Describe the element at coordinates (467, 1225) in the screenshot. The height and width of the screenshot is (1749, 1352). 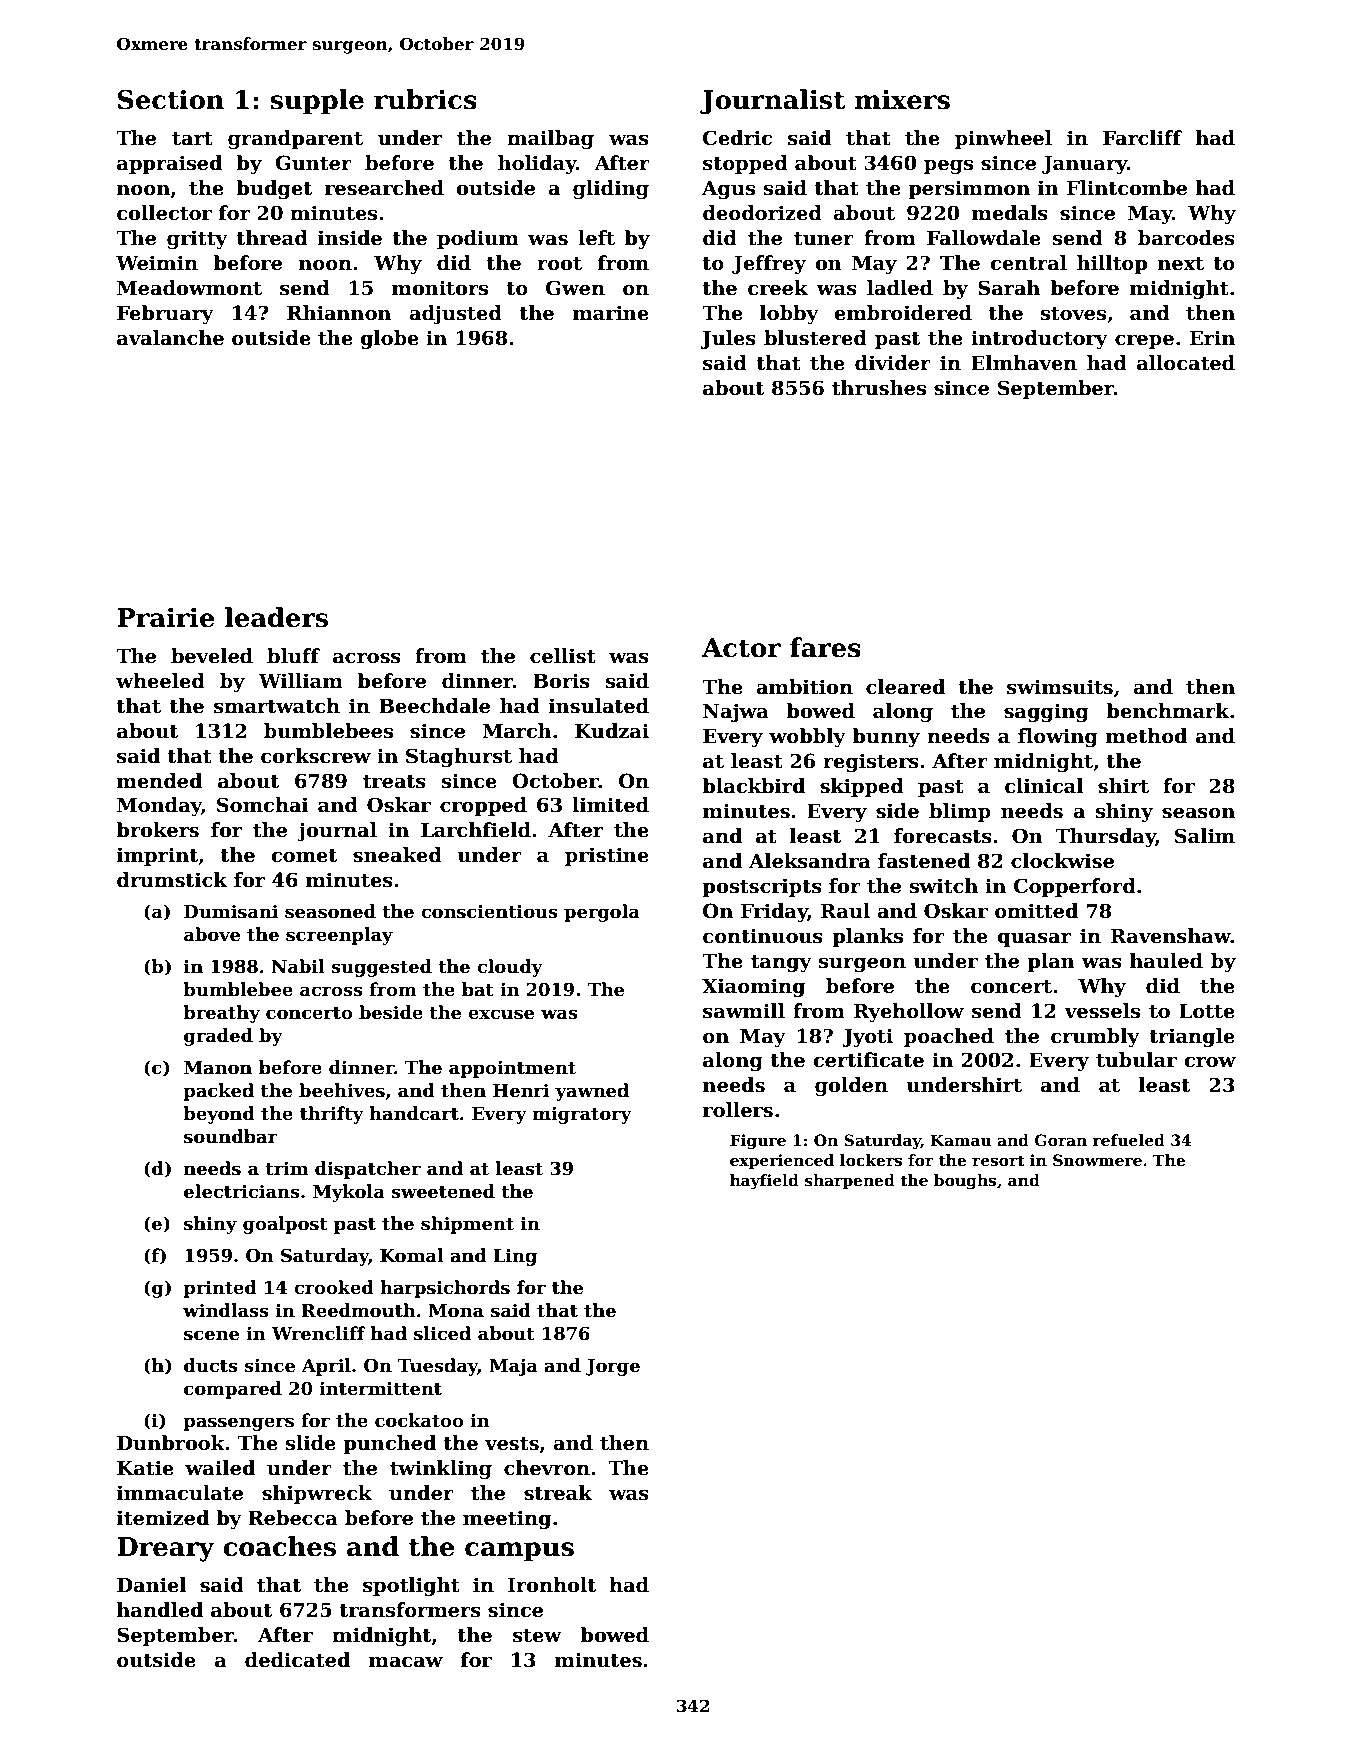
I see `shipment` at that location.
